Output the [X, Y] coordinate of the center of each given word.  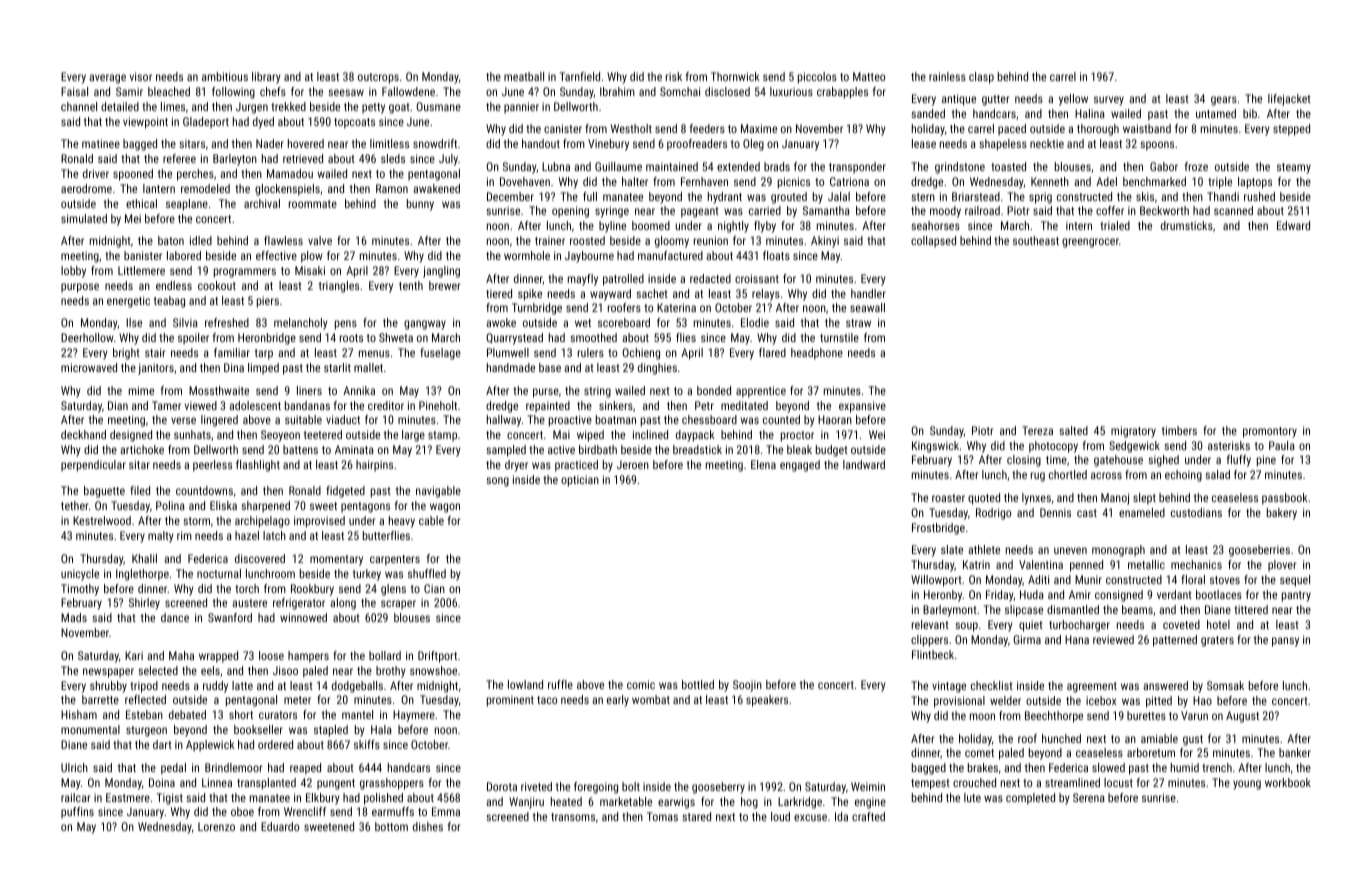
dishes [428, 826]
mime [141, 390]
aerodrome [86, 188]
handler [868, 293]
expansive [862, 407]
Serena [1089, 797]
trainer [550, 240]
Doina [162, 782]
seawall [867, 307]
